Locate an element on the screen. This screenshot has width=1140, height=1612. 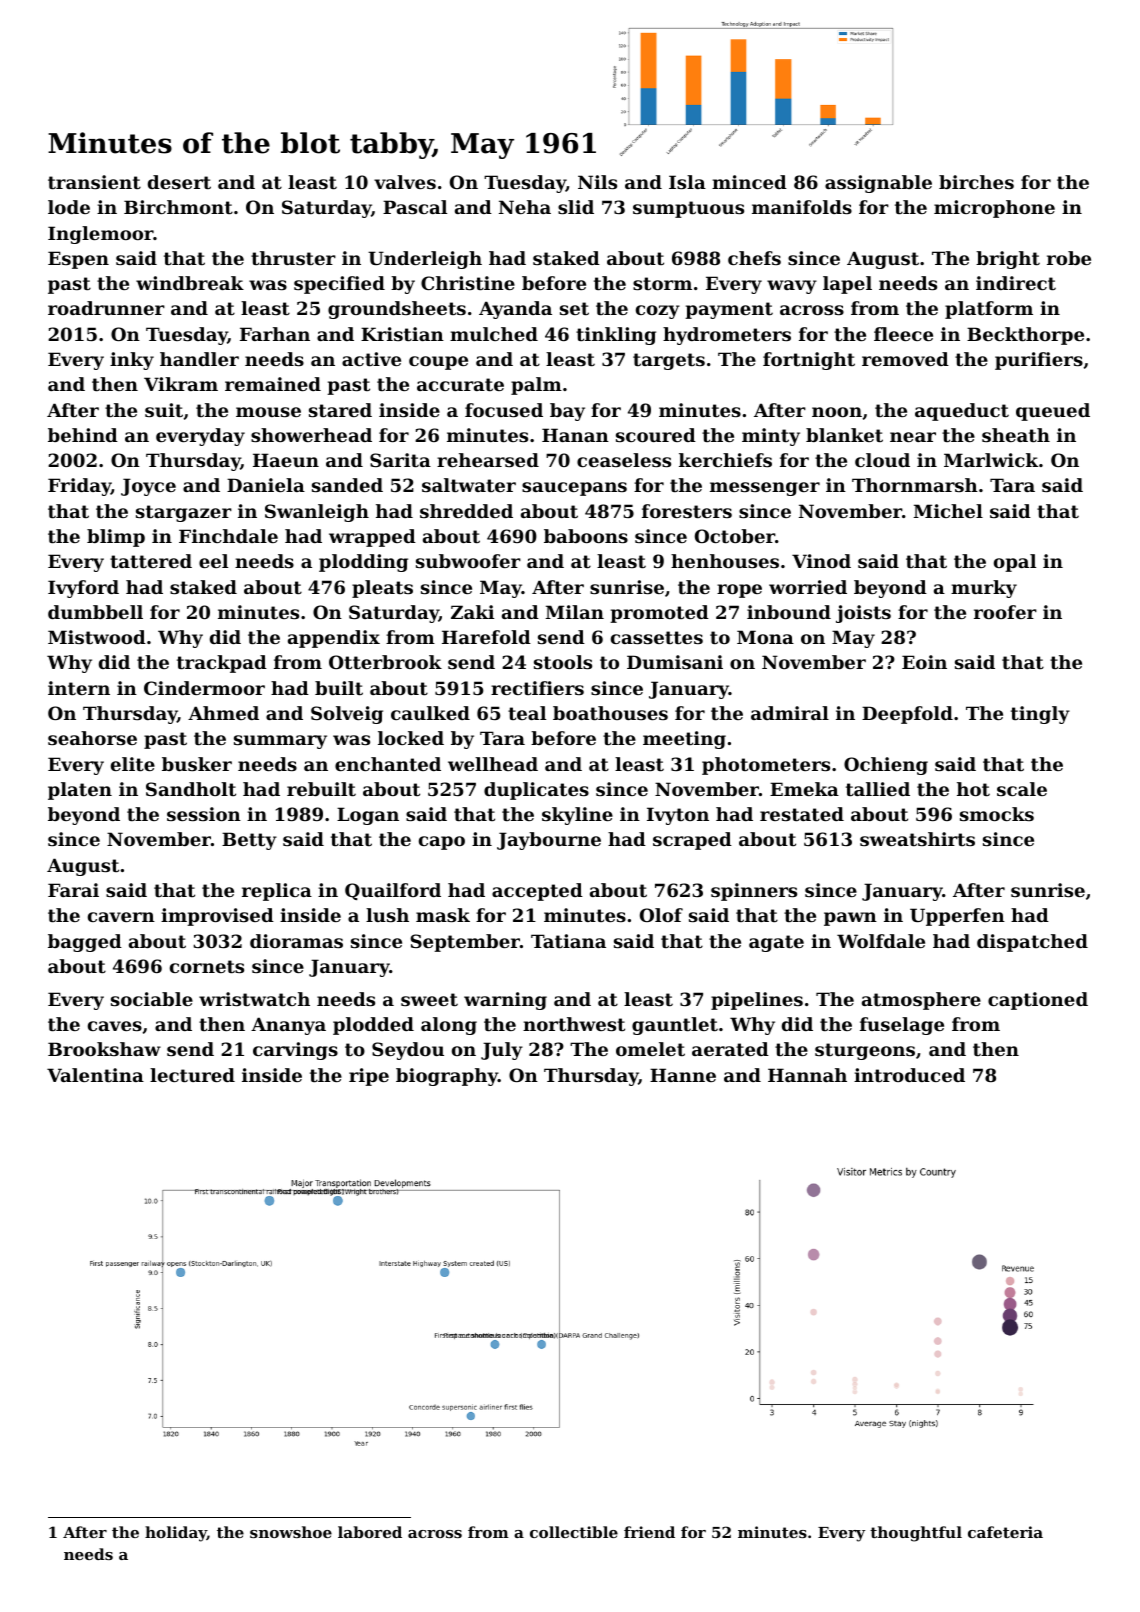
windbreak is located at coordinates (190, 283).
